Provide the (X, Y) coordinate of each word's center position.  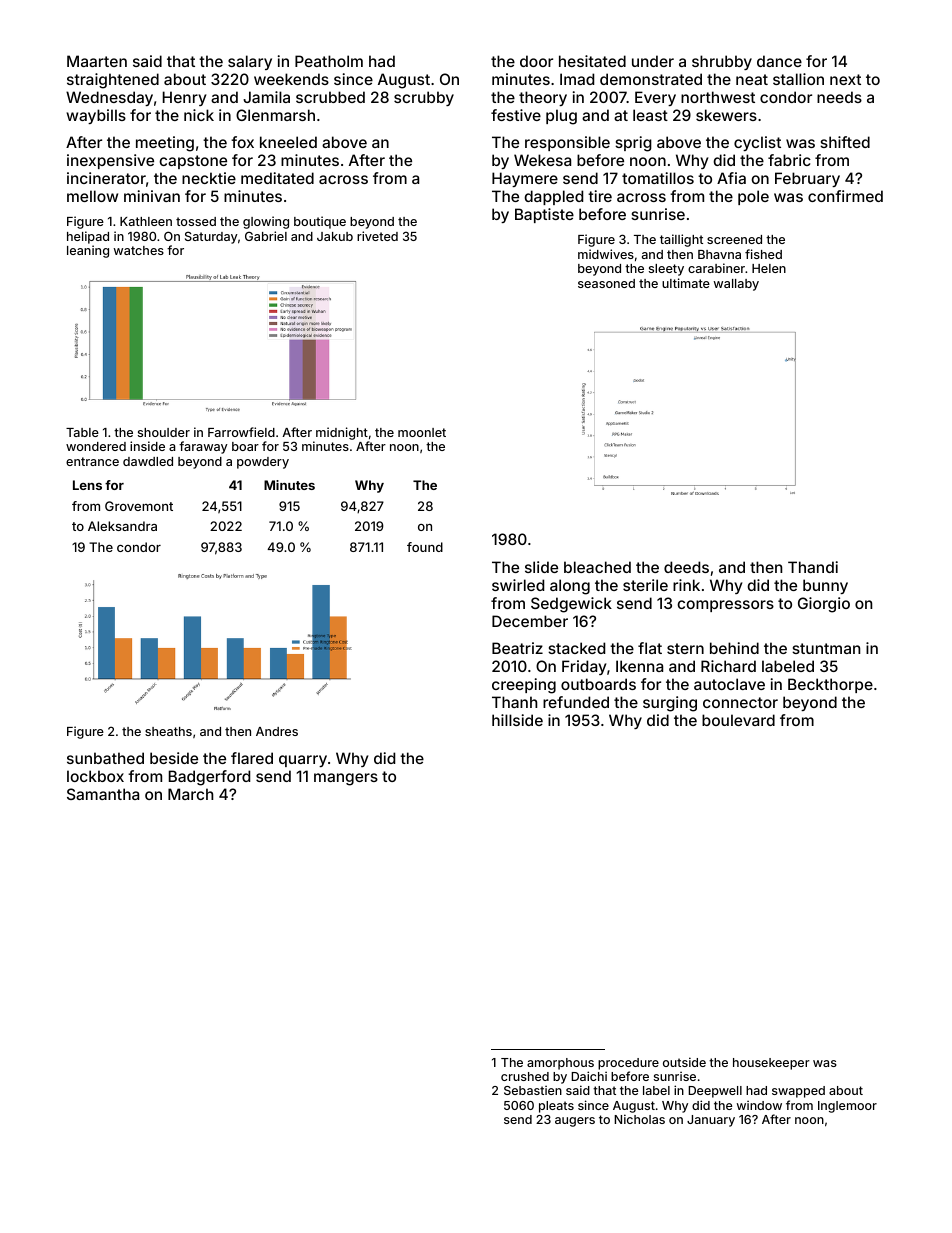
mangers (346, 779)
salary (250, 62)
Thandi (813, 567)
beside (174, 758)
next (845, 79)
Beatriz (517, 648)
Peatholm (329, 61)
